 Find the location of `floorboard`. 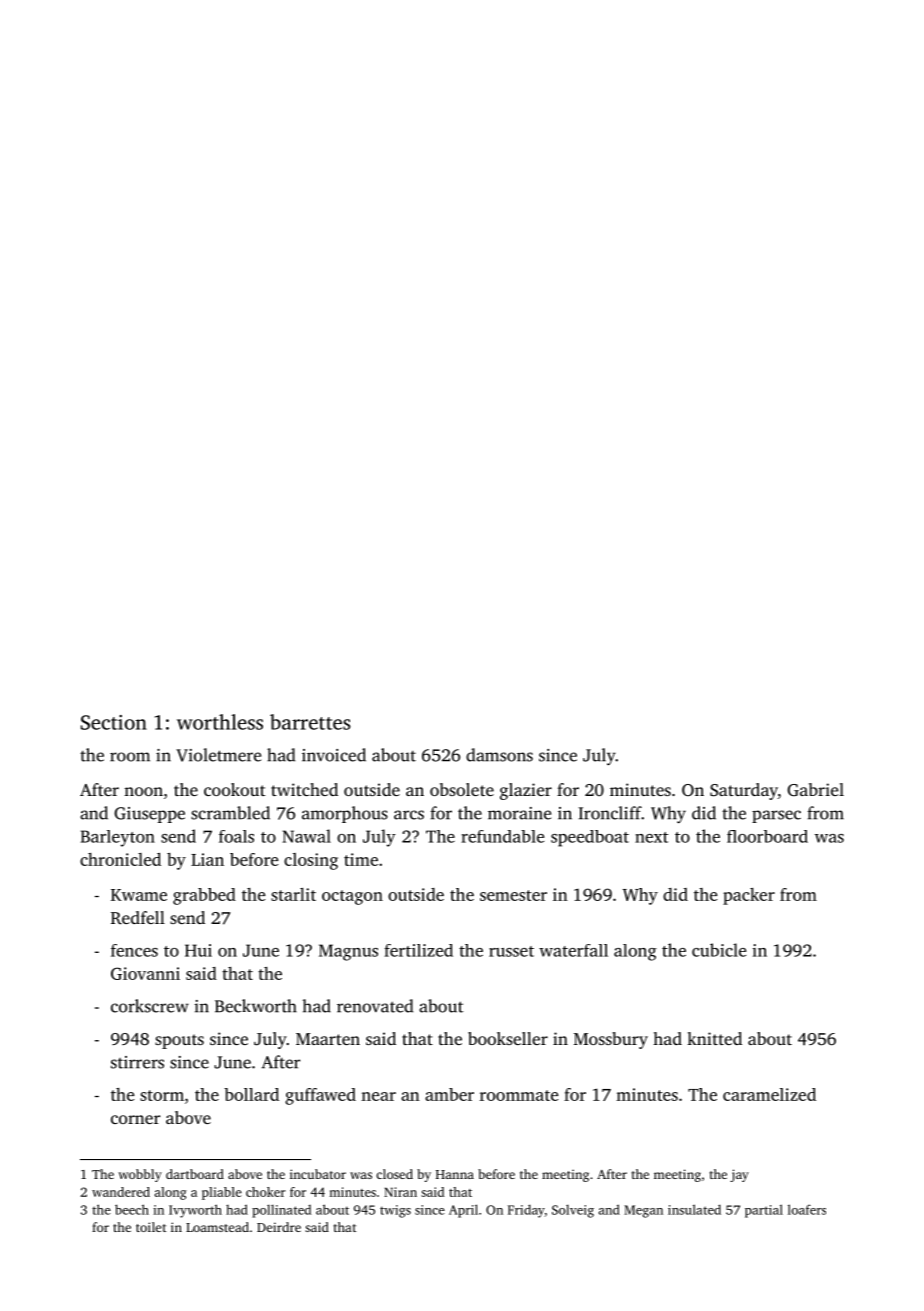

floorboard is located at coordinates (767, 836).
